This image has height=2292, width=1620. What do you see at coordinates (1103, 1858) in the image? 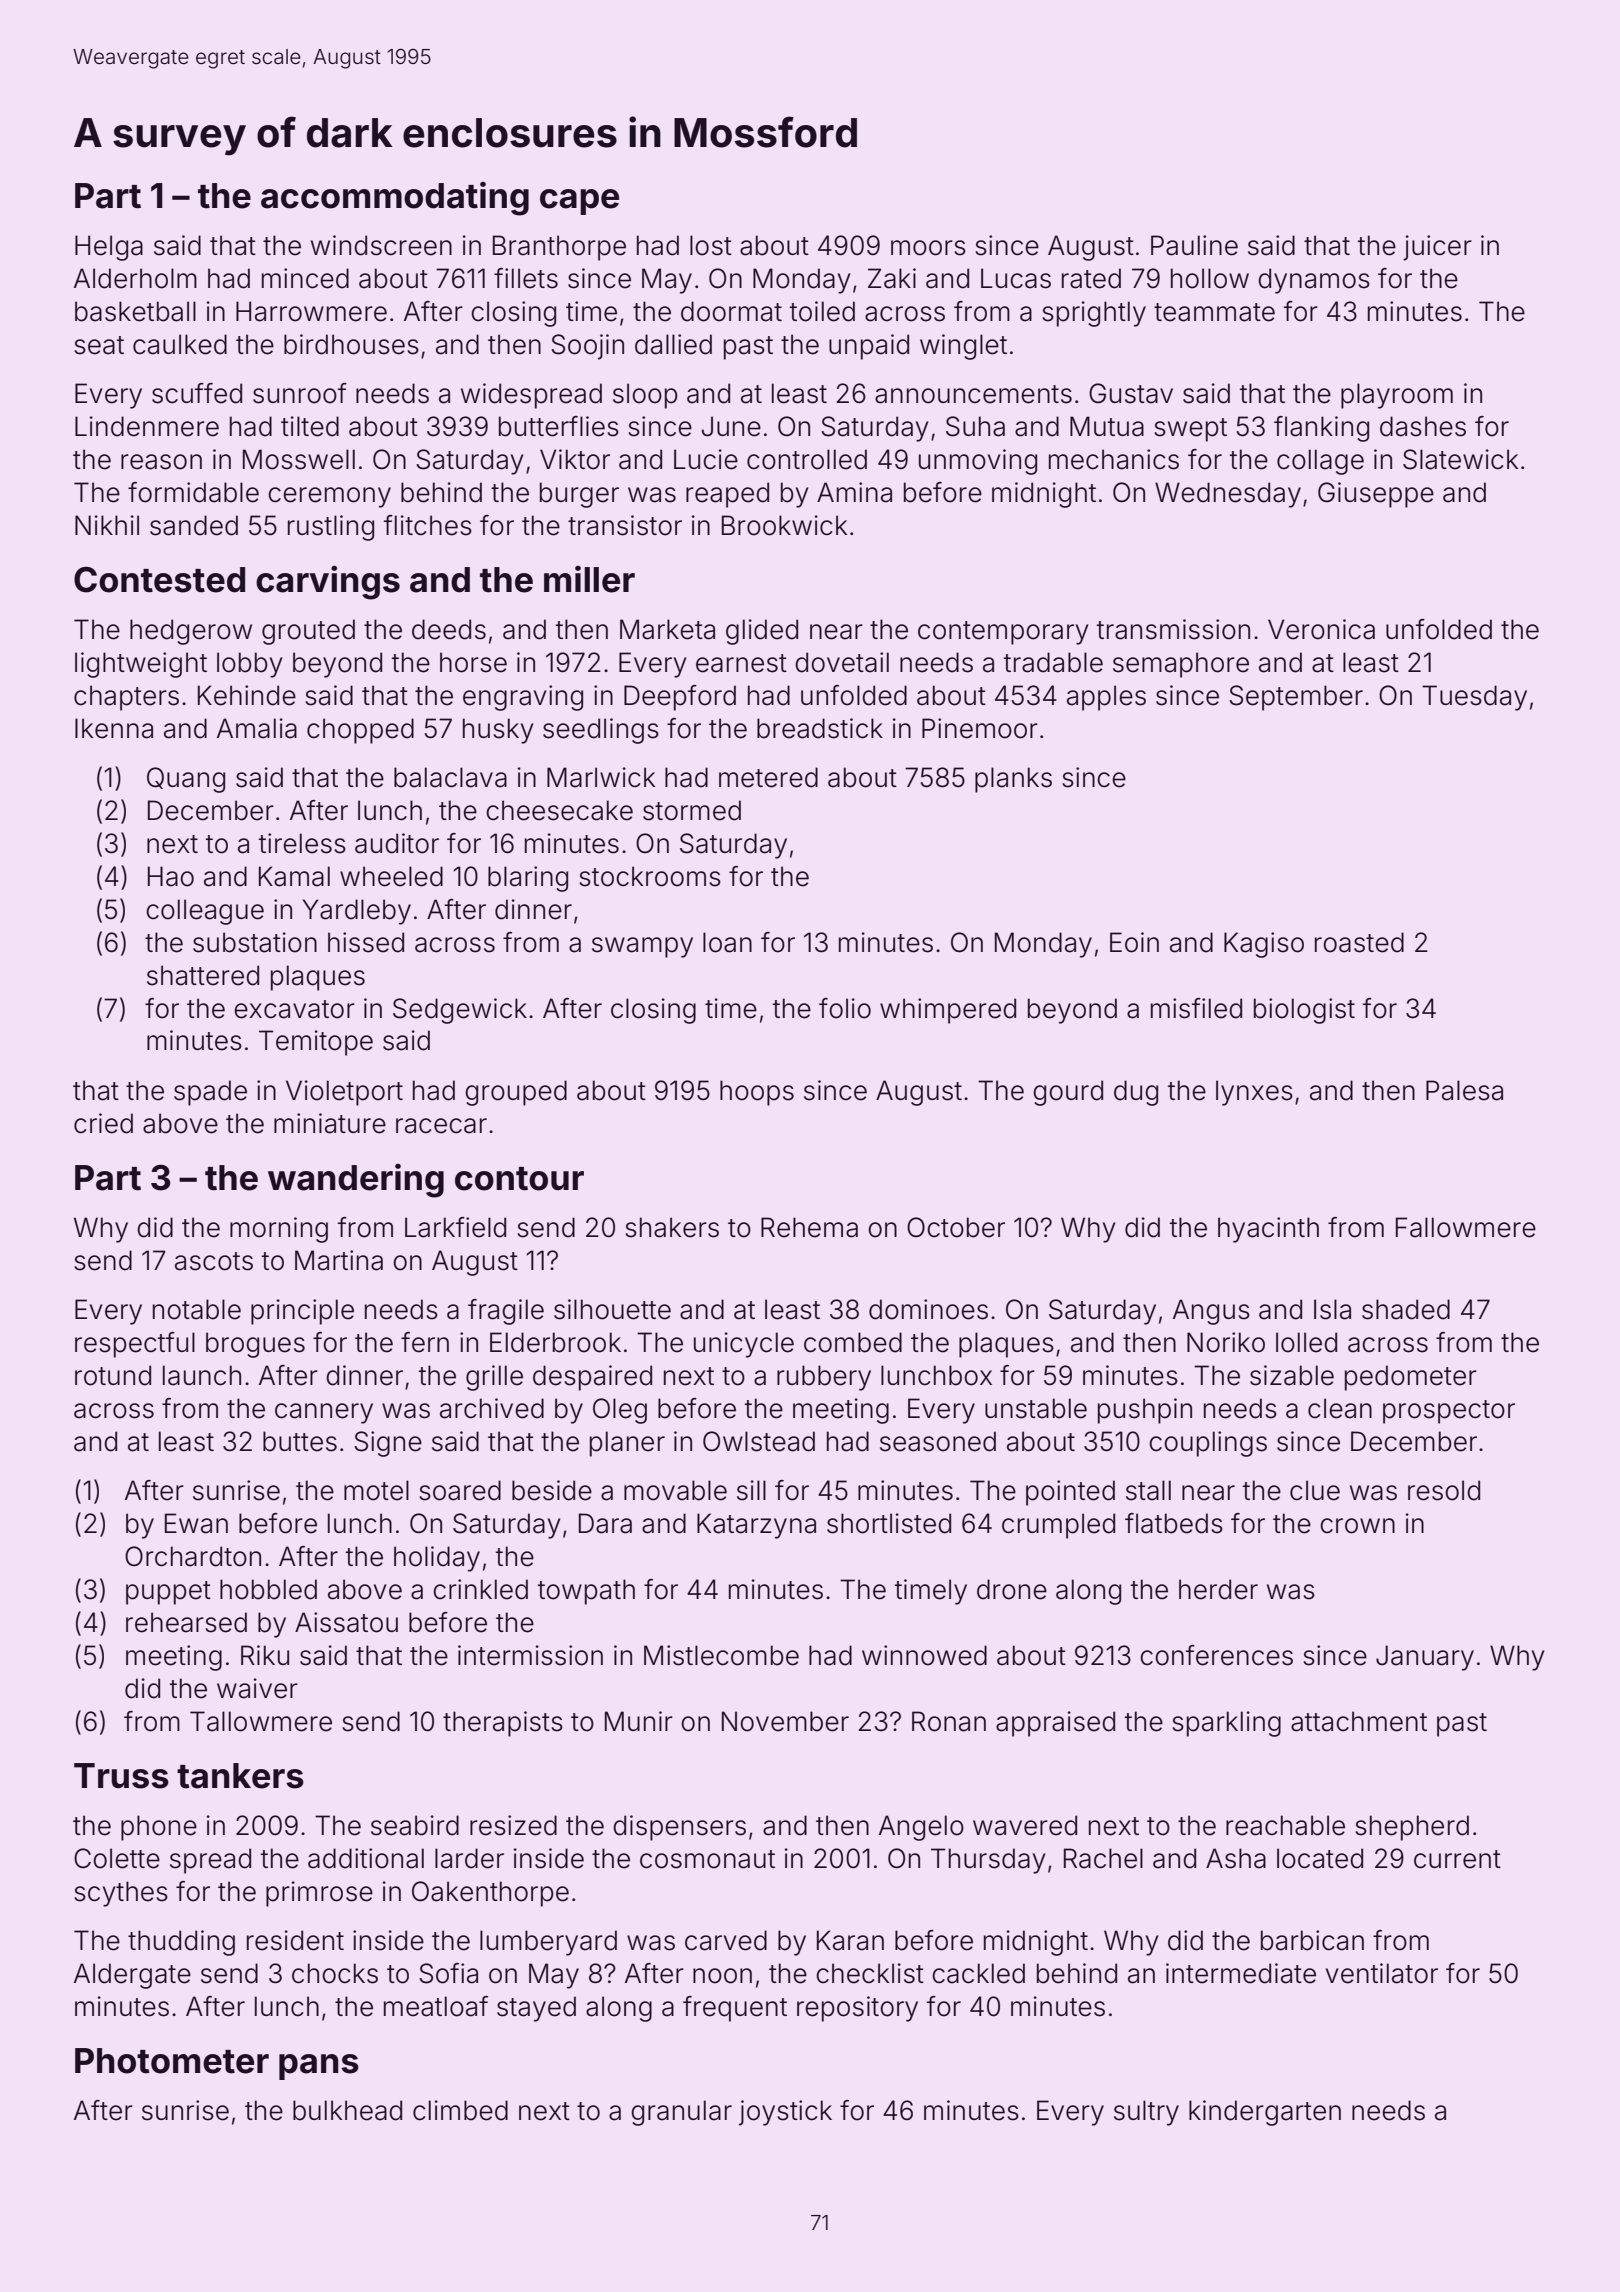
I see `Rachel` at bounding box center [1103, 1858].
